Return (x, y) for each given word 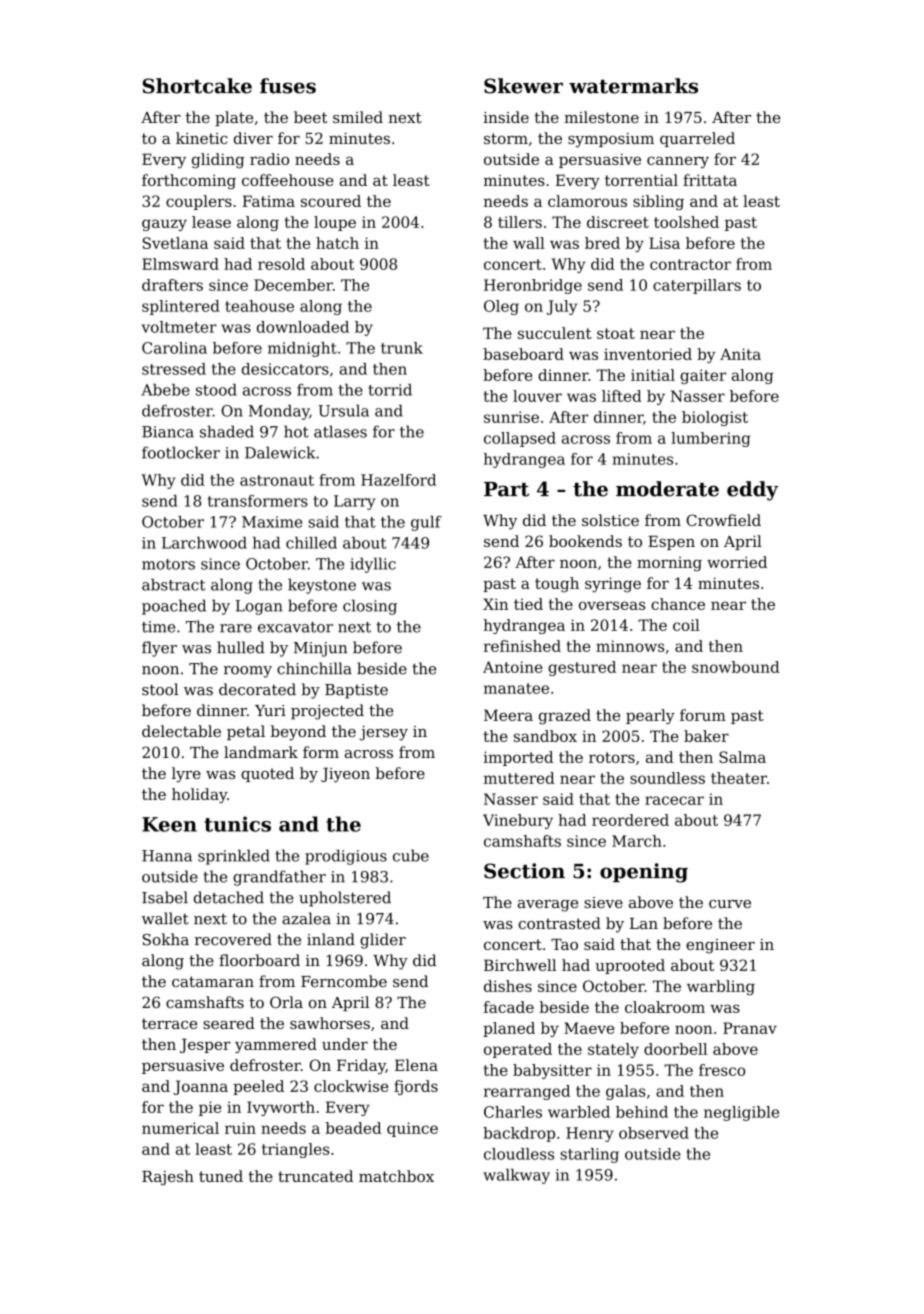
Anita (740, 354)
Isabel (165, 897)
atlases (340, 431)
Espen (671, 543)
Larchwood (204, 543)
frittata (710, 180)
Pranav (750, 1028)
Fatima (269, 201)
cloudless (519, 1154)
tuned (221, 1176)
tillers (520, 222)
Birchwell (520, 965)
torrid (390, 390)
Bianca (168, 432)
